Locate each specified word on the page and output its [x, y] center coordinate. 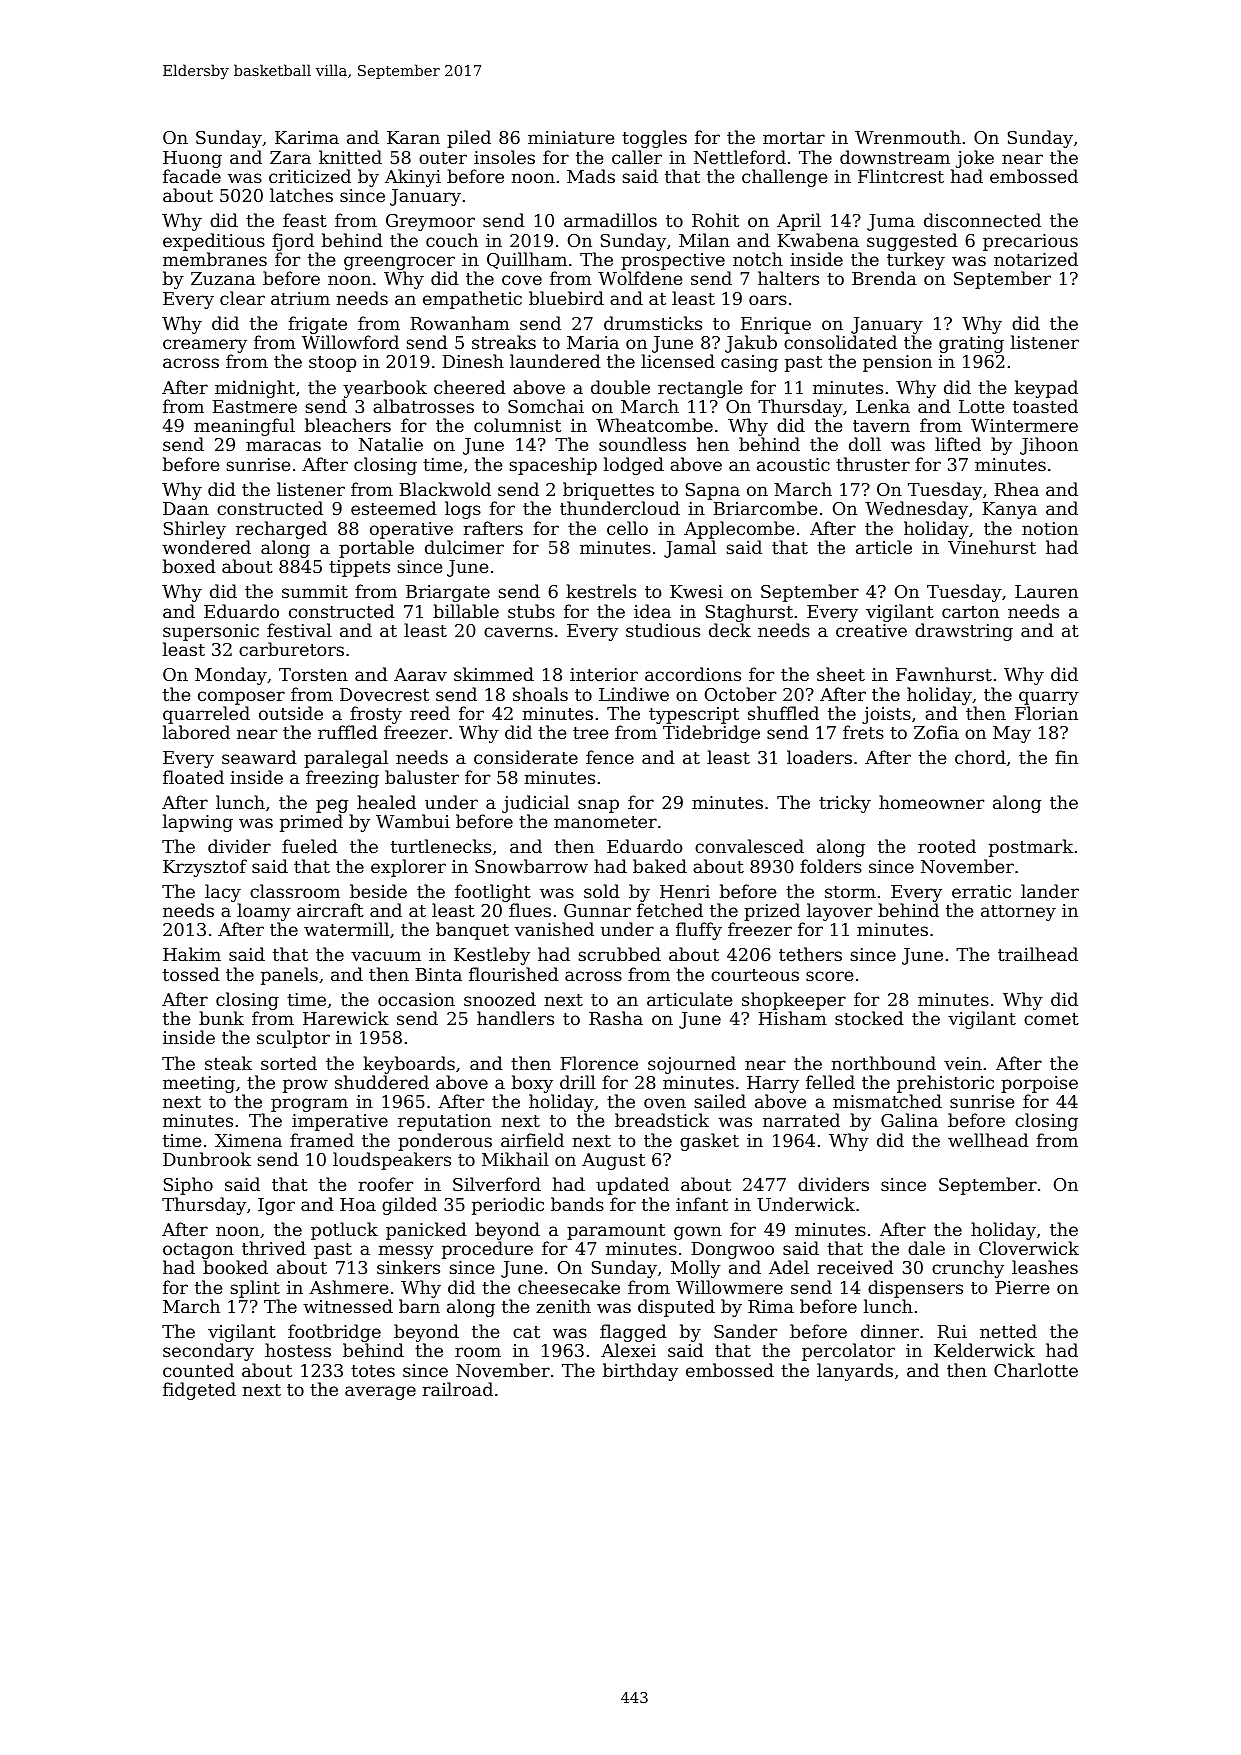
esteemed [394, 508]
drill [578, 1082]
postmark [1031, 848]
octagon [198, 1251]
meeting [199, 1084]
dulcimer [464, 547]
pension [897, 363]
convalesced [749, 846]
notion [1050, 528]
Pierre [1023, 1287]
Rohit [715, 220]
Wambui [413, 821]
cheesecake [569, 1287]
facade [192, 176]
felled [830, 1082]
